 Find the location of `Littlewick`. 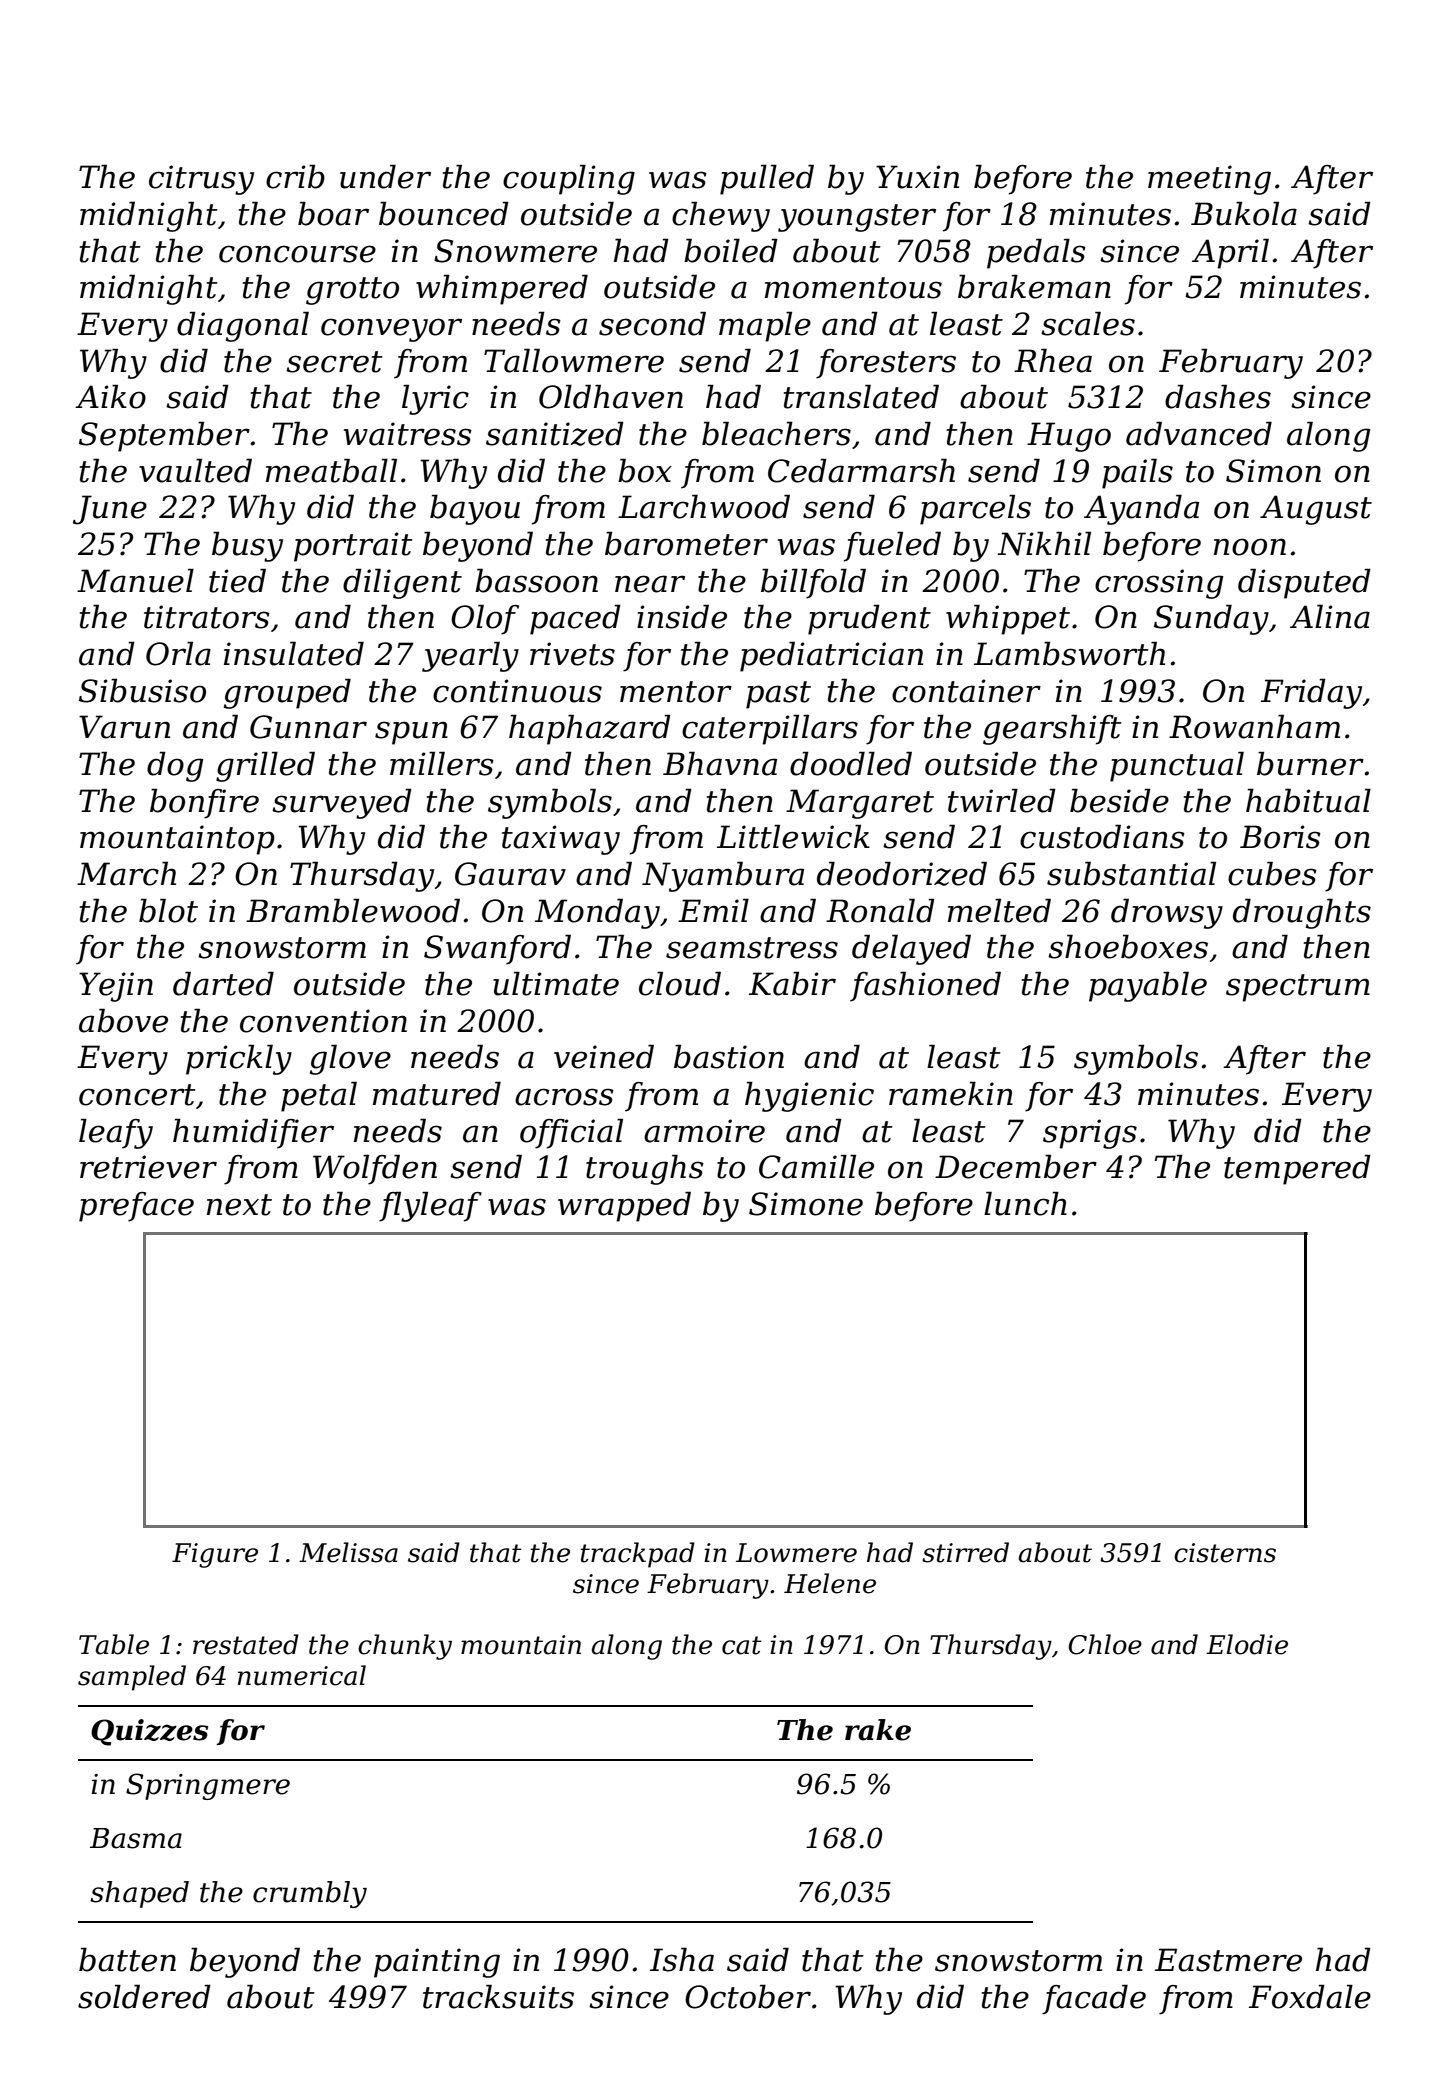

Littlewick is located at coordinates (793, 836).
